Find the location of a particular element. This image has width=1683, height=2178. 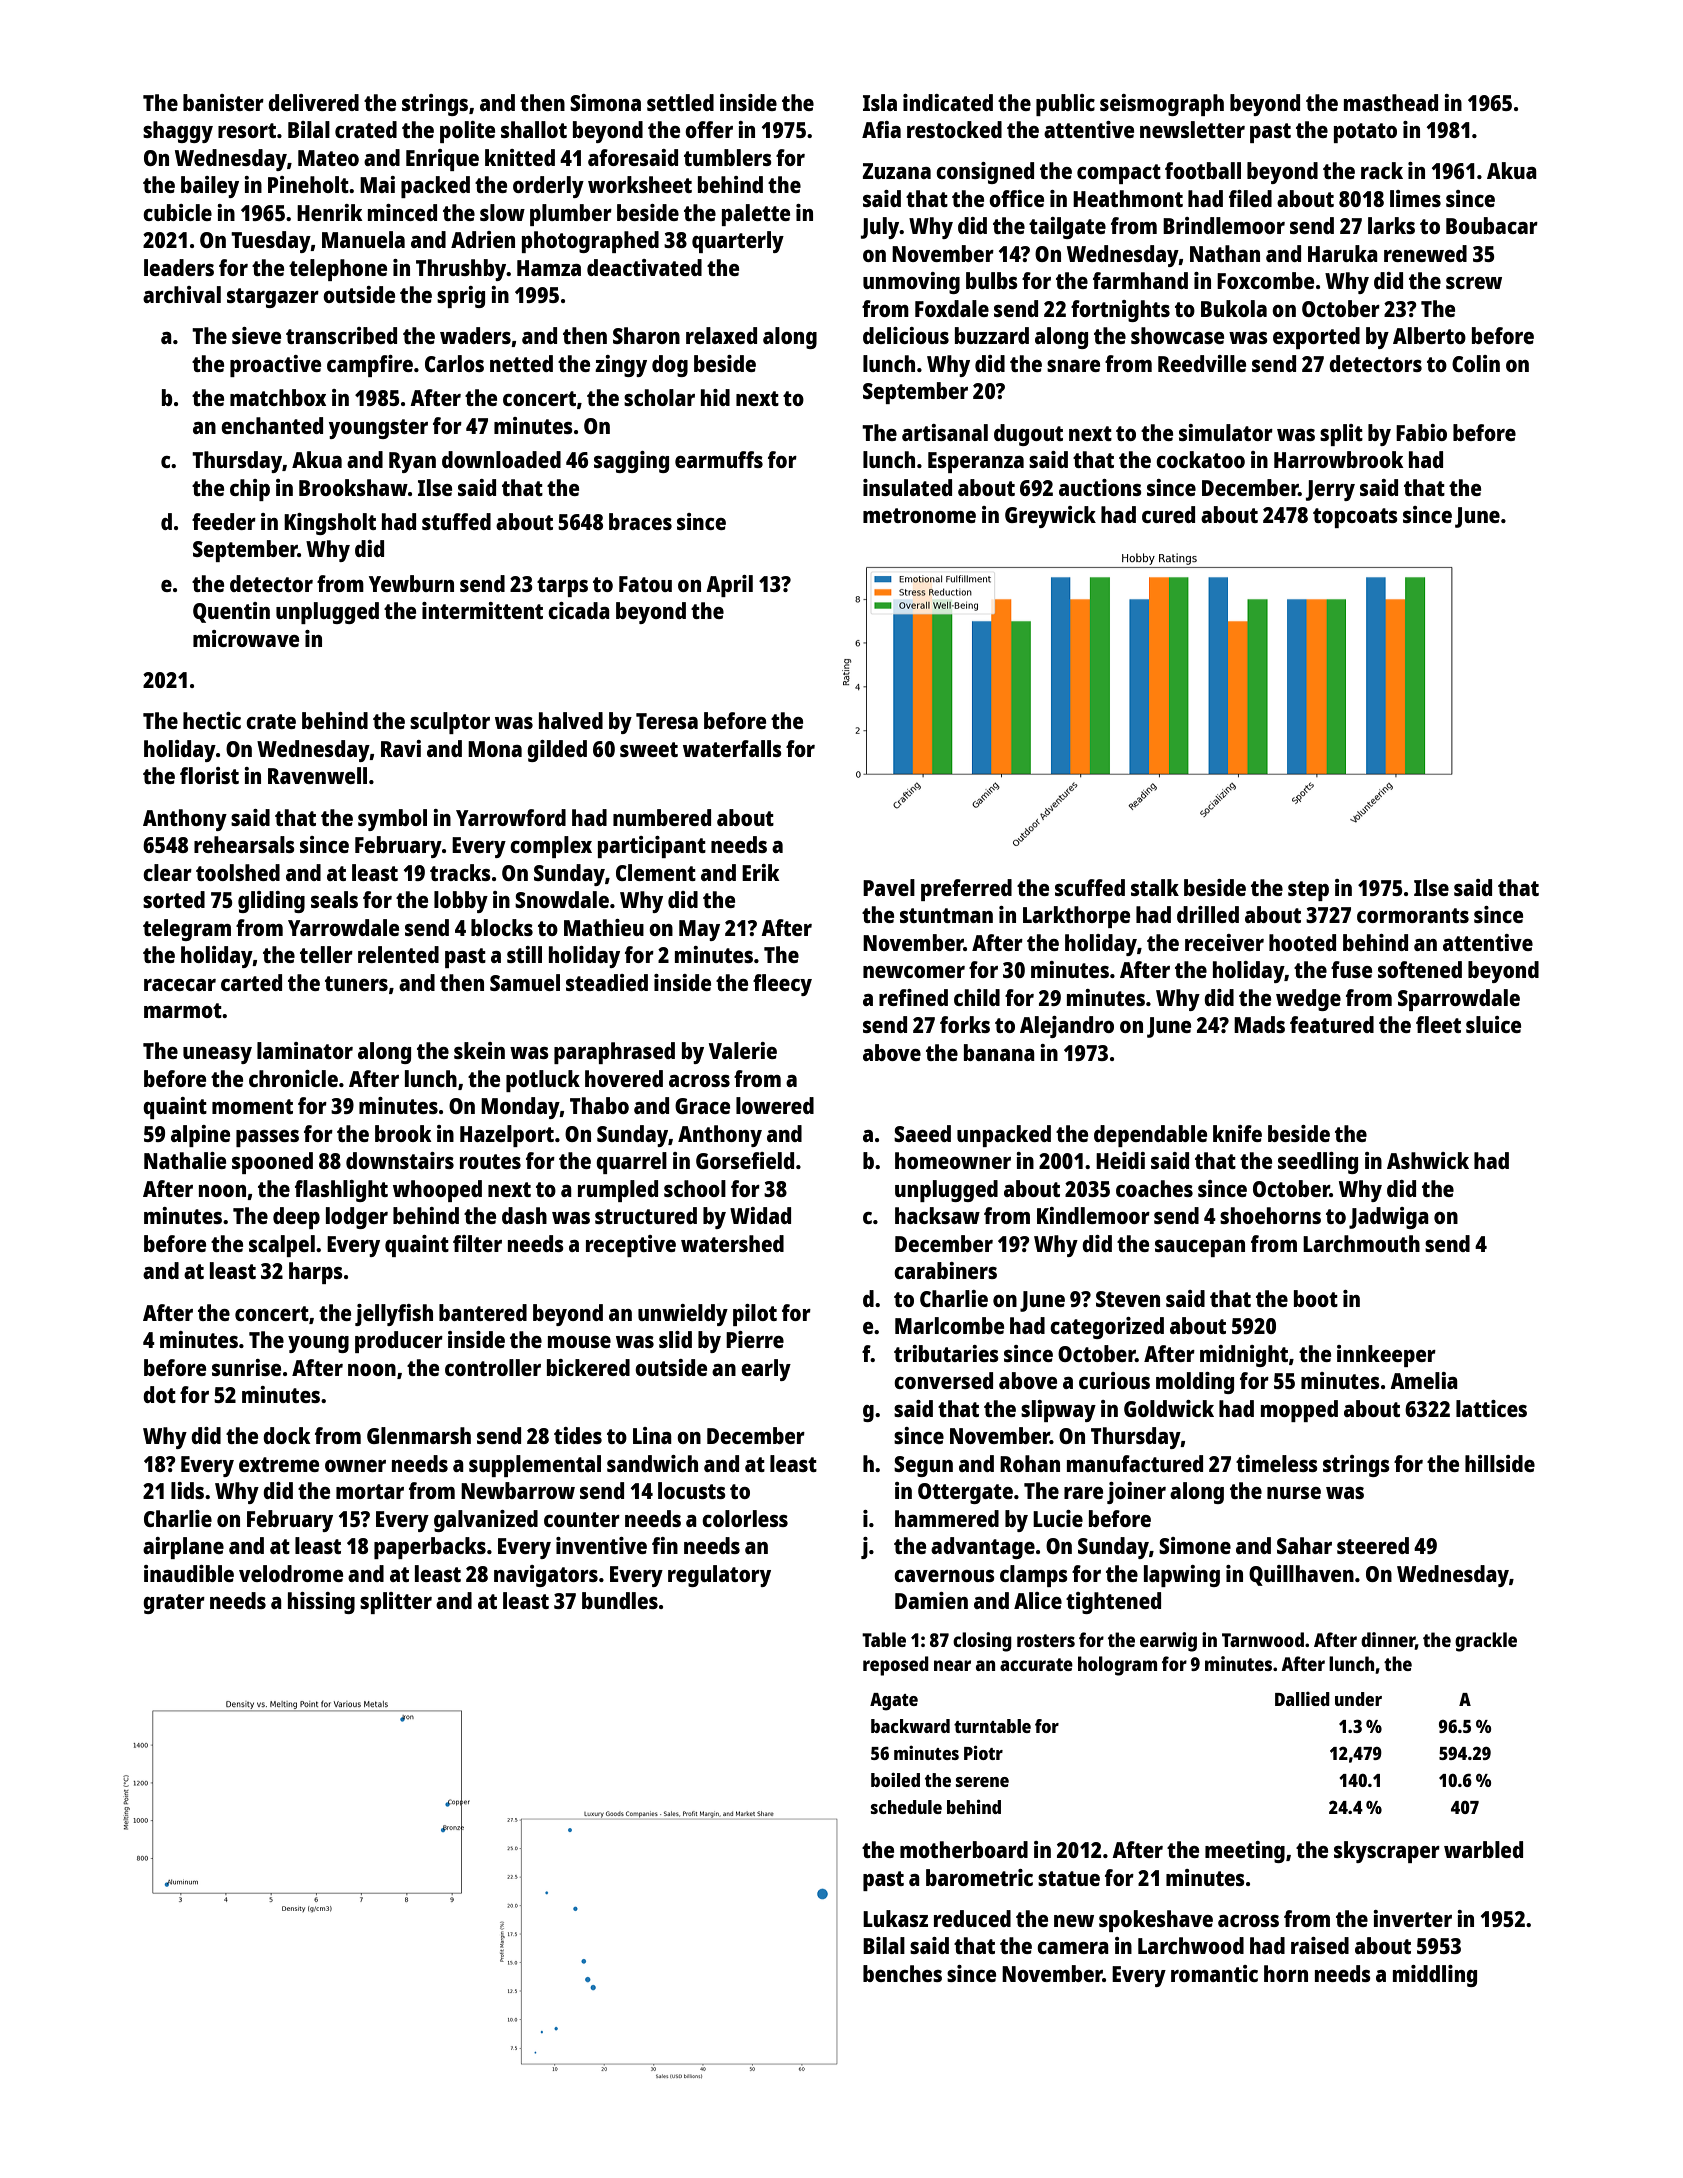

settled is located at coordinates (680, 102).
